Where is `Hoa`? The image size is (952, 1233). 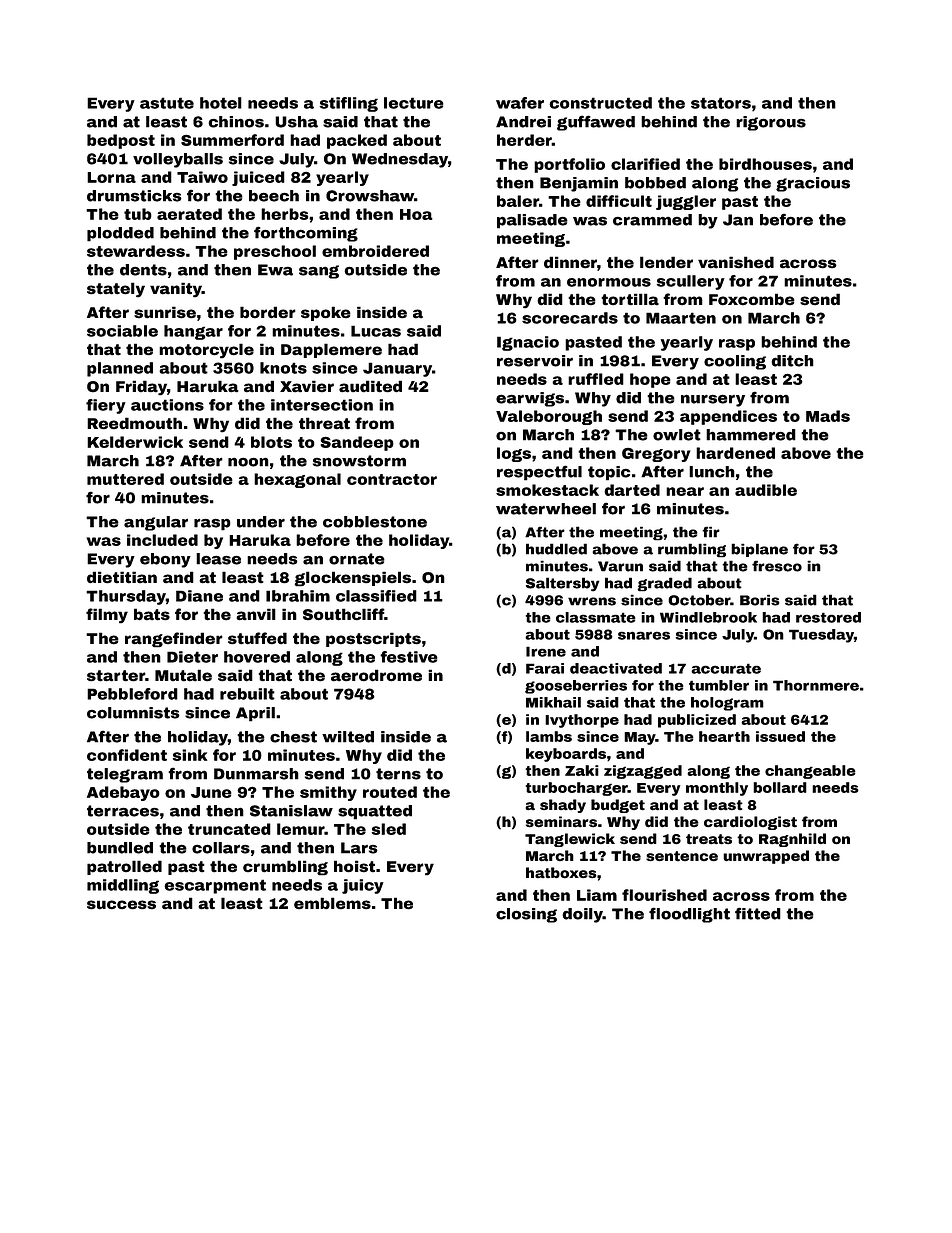 Hoa is located at coordinates (416, 214).
